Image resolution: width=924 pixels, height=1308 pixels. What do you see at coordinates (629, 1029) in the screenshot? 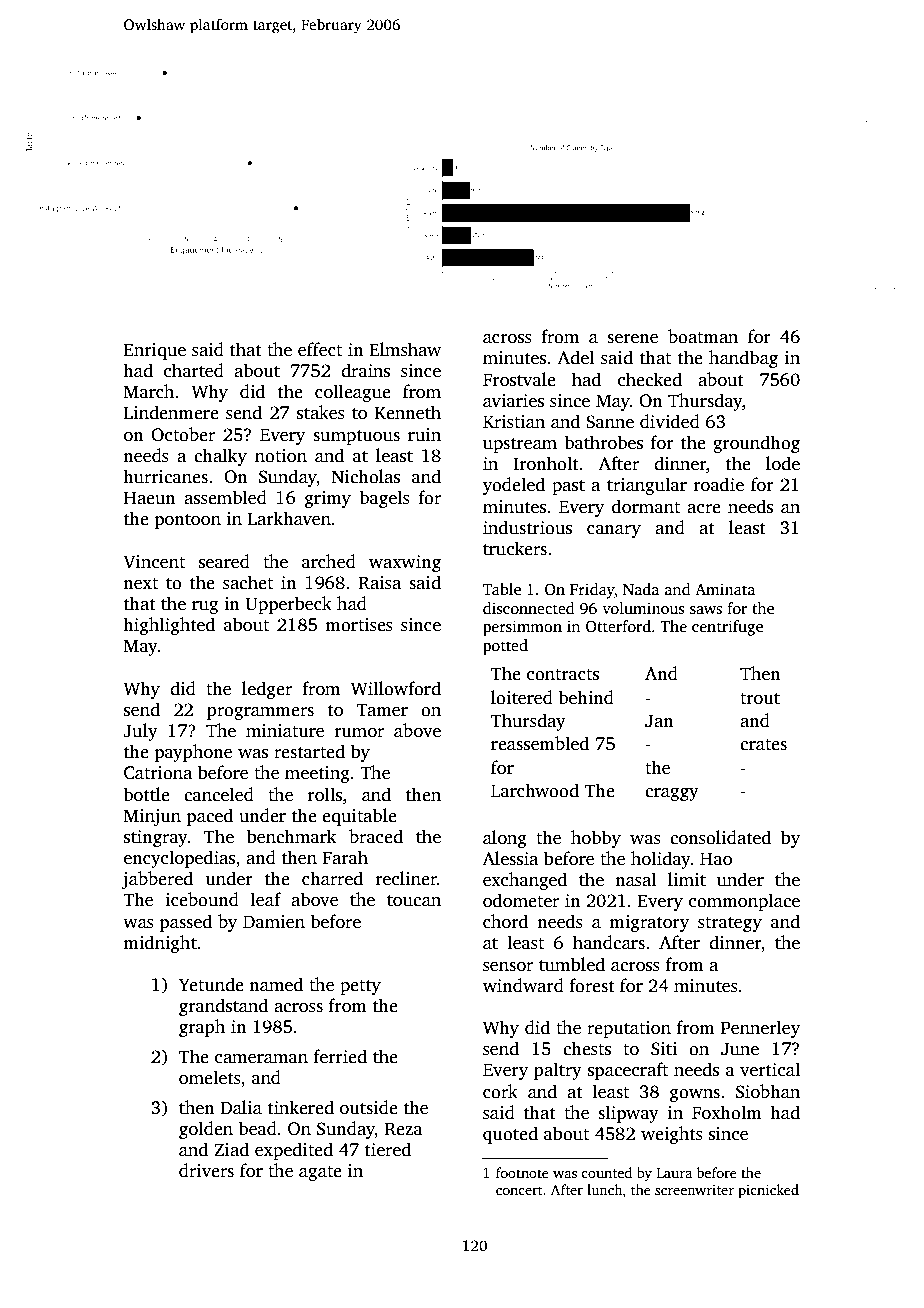
I see `reputation` at bounding box center [629, 1029].
